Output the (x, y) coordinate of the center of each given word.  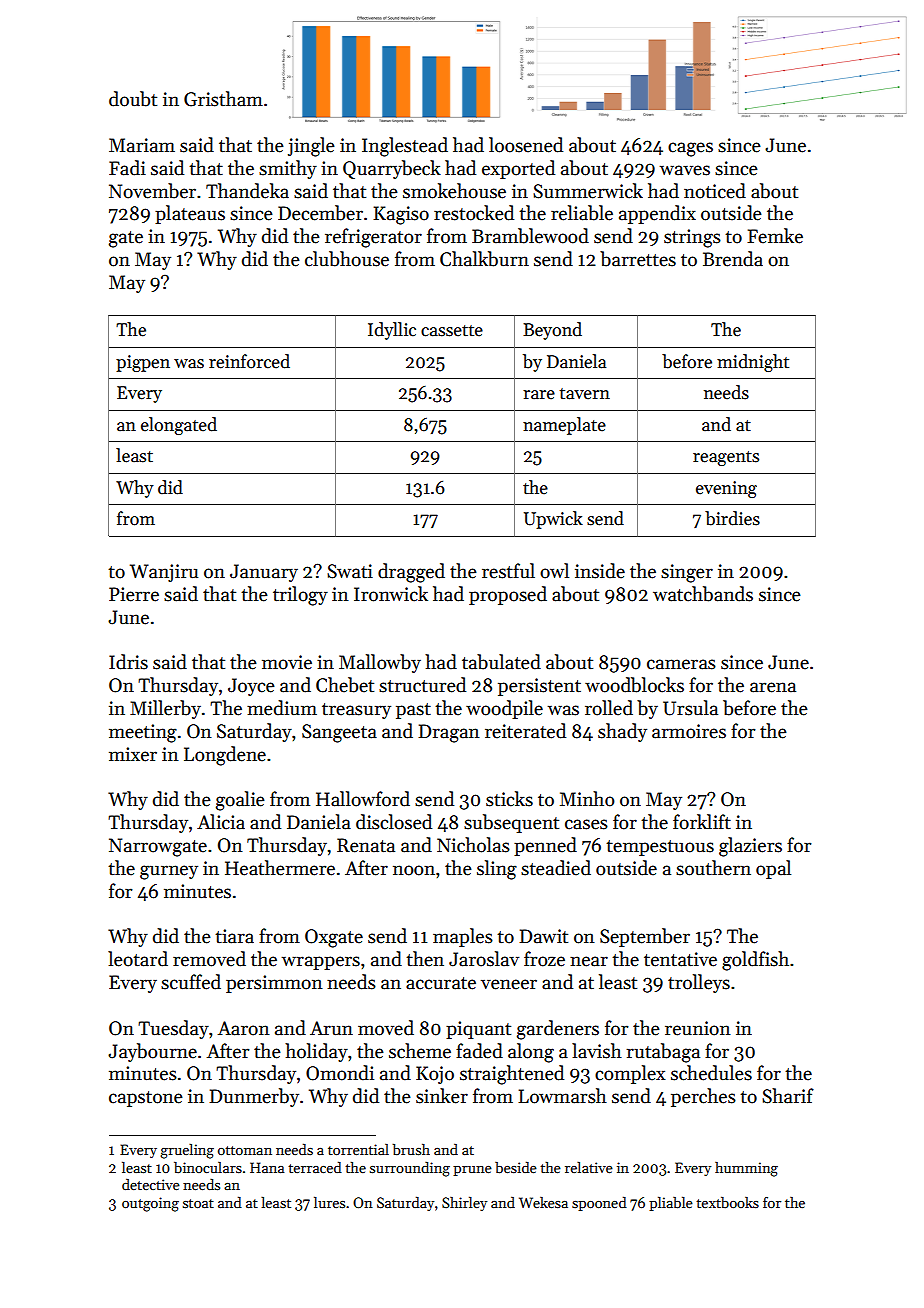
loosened (526, 145)
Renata (366, 845)
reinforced (249, 361)
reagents (726, 458)
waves (685, 170)
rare (539, 395)
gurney (169, 872)
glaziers (750, 847)
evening (726, 489)
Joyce (251, 687)
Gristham (223, 99)
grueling (187, 1151)
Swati (350, 571)
